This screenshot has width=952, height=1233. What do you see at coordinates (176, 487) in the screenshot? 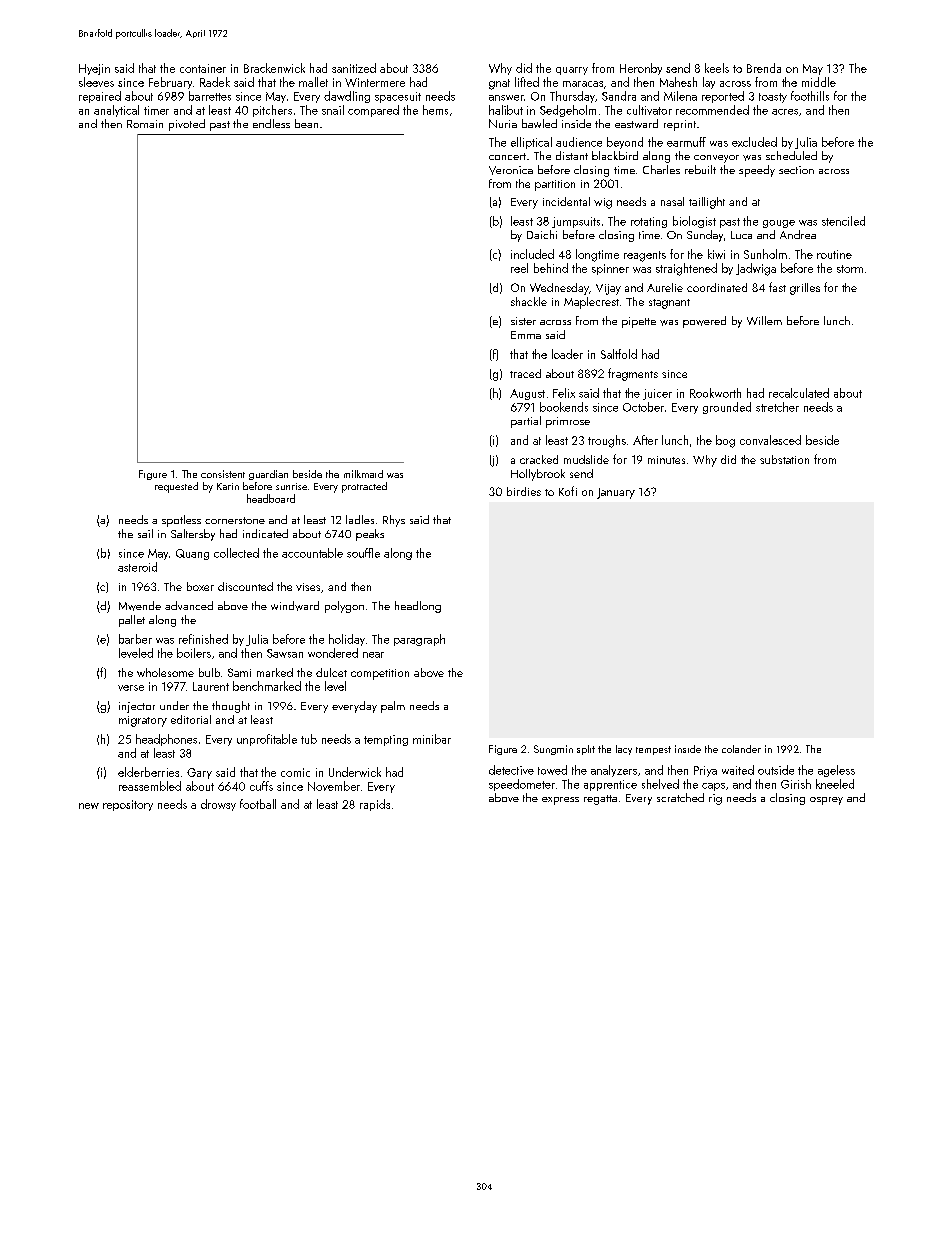
I see `requested` at bounding box center [176, 487].
